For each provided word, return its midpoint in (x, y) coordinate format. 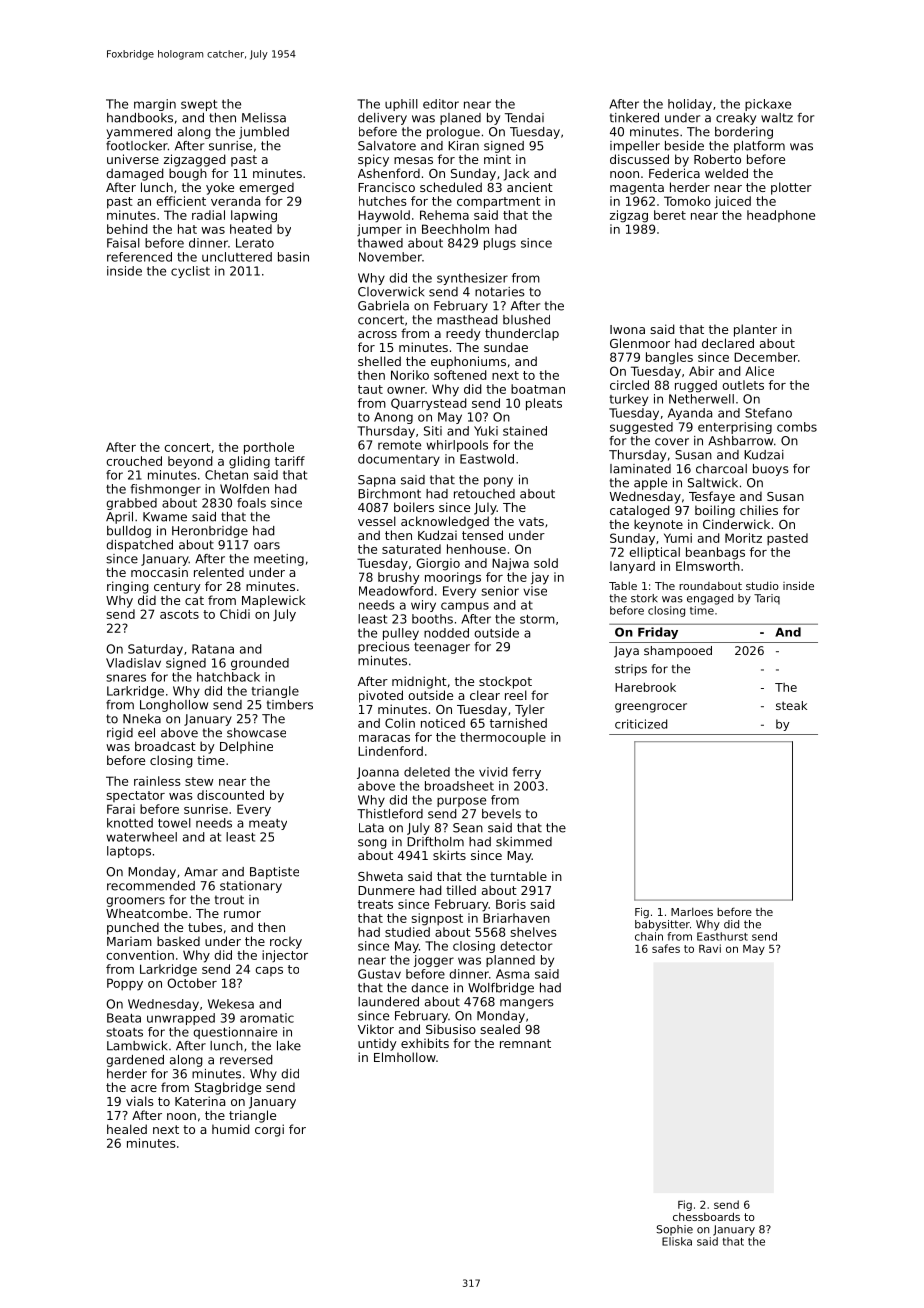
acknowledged (445, 522)
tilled (461, 890)
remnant (525, 1043)
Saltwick (713, 483)
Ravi (710, 948)
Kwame (165, 517)
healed (127, 1129)
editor (441, 104)
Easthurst (722, 936)
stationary (251, 887)
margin (155, 105)
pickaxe (768, 105)
